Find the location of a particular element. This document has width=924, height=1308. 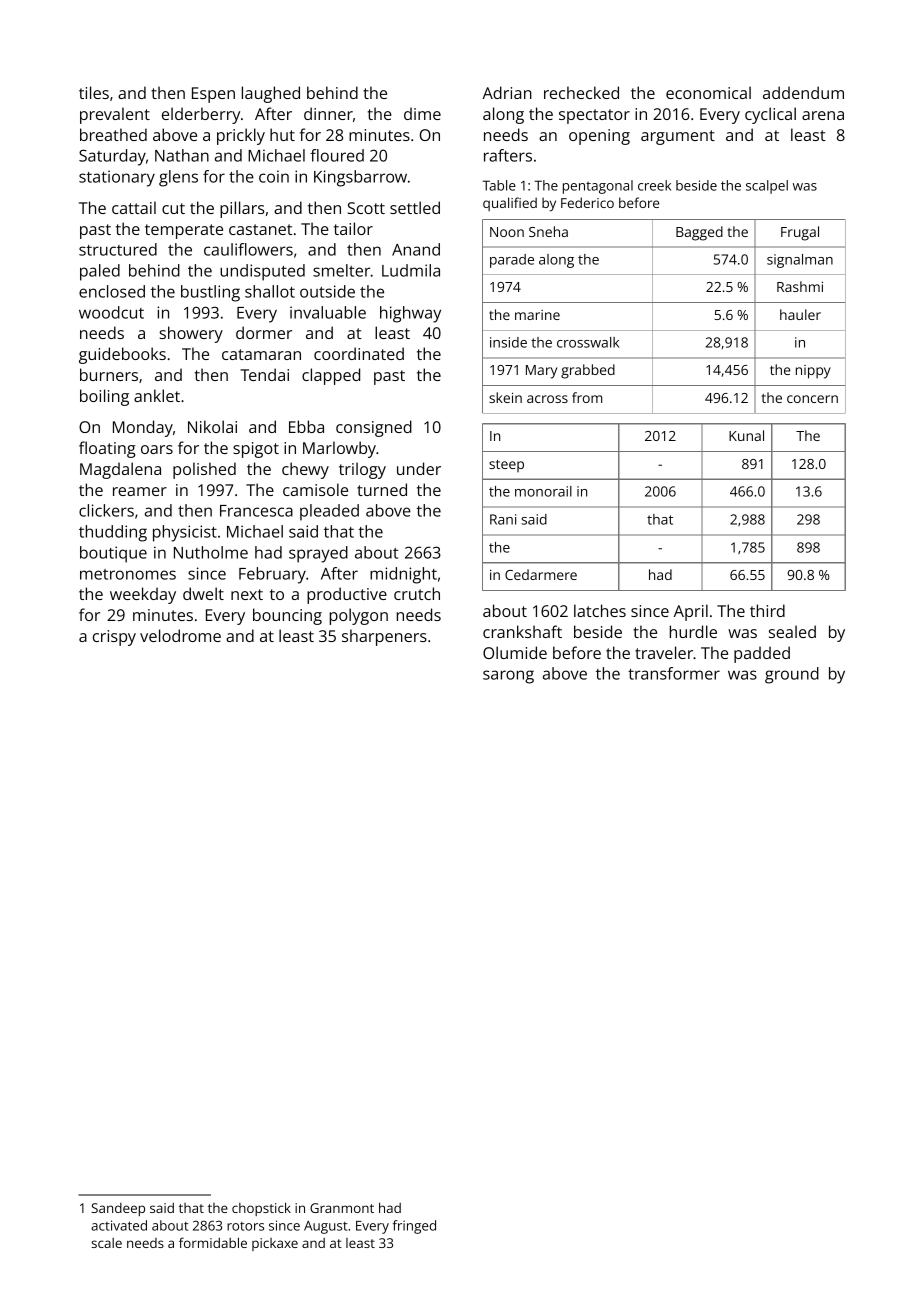

velodrome is located at coordinates (180, 635).
